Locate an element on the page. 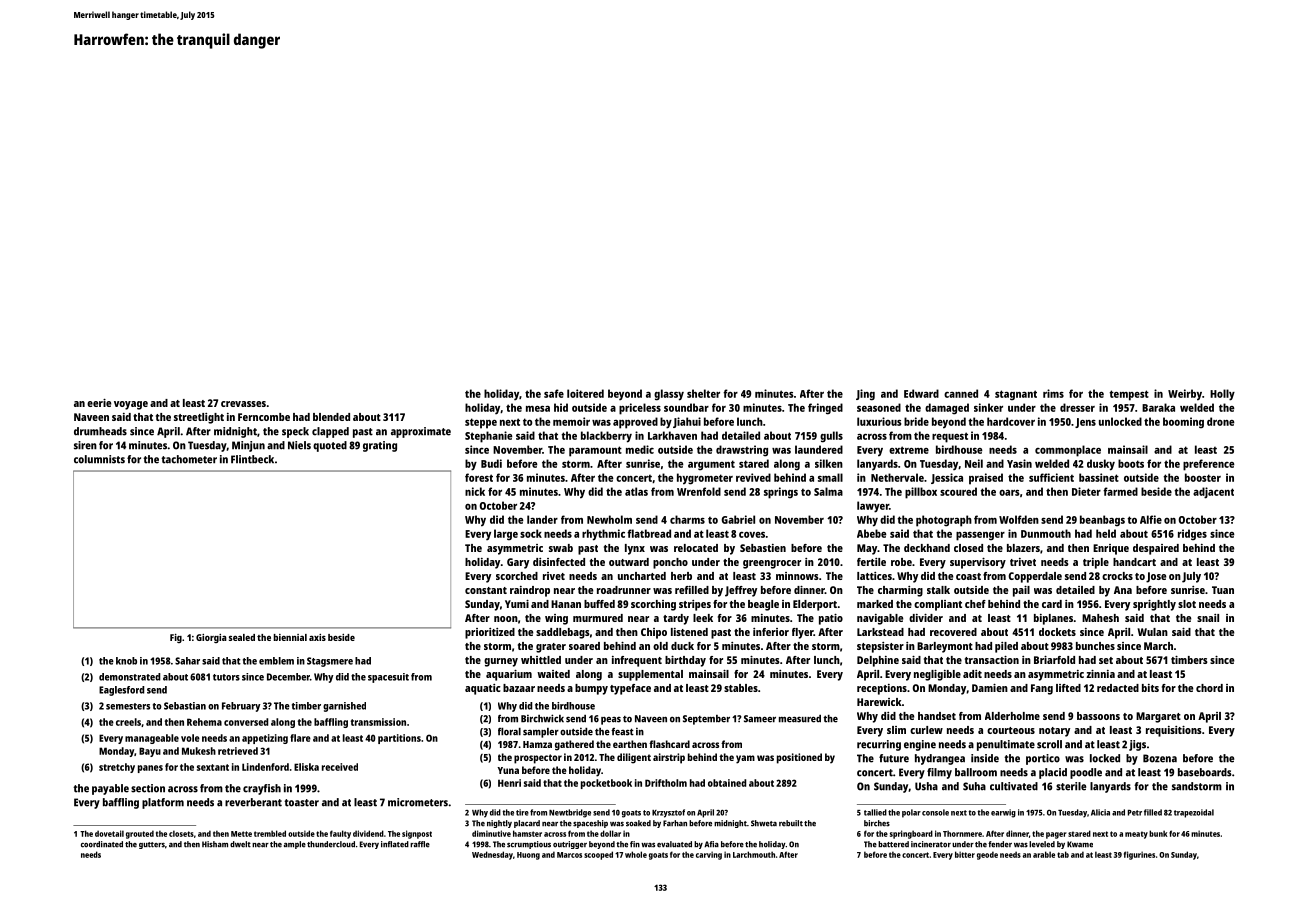 The height and width of the image is (924, 1308). Wrenfold is located at coordinates (699, 491).
